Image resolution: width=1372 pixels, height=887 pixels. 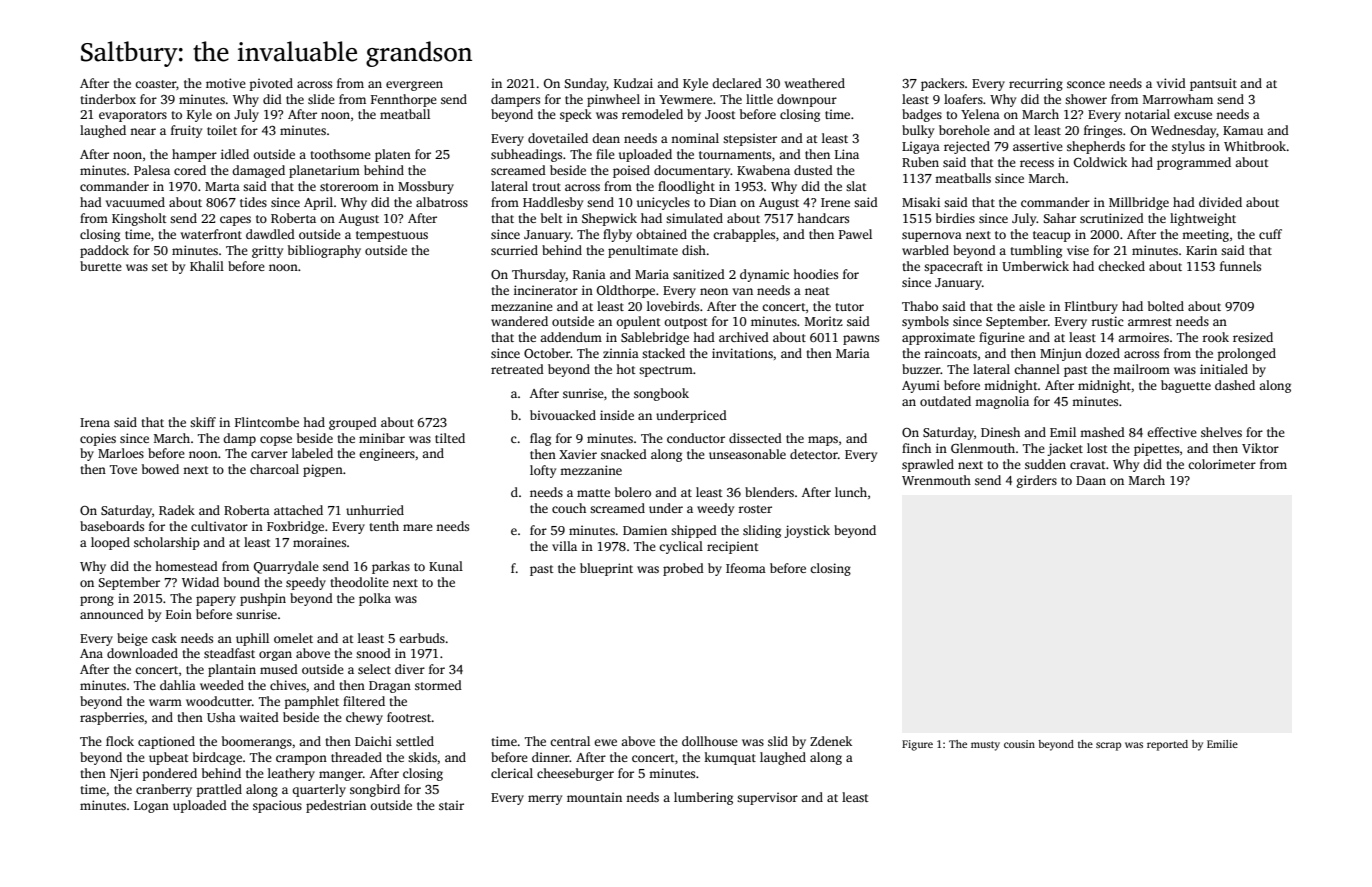 I want to click on upbeat, so click(x=169, y=758).
